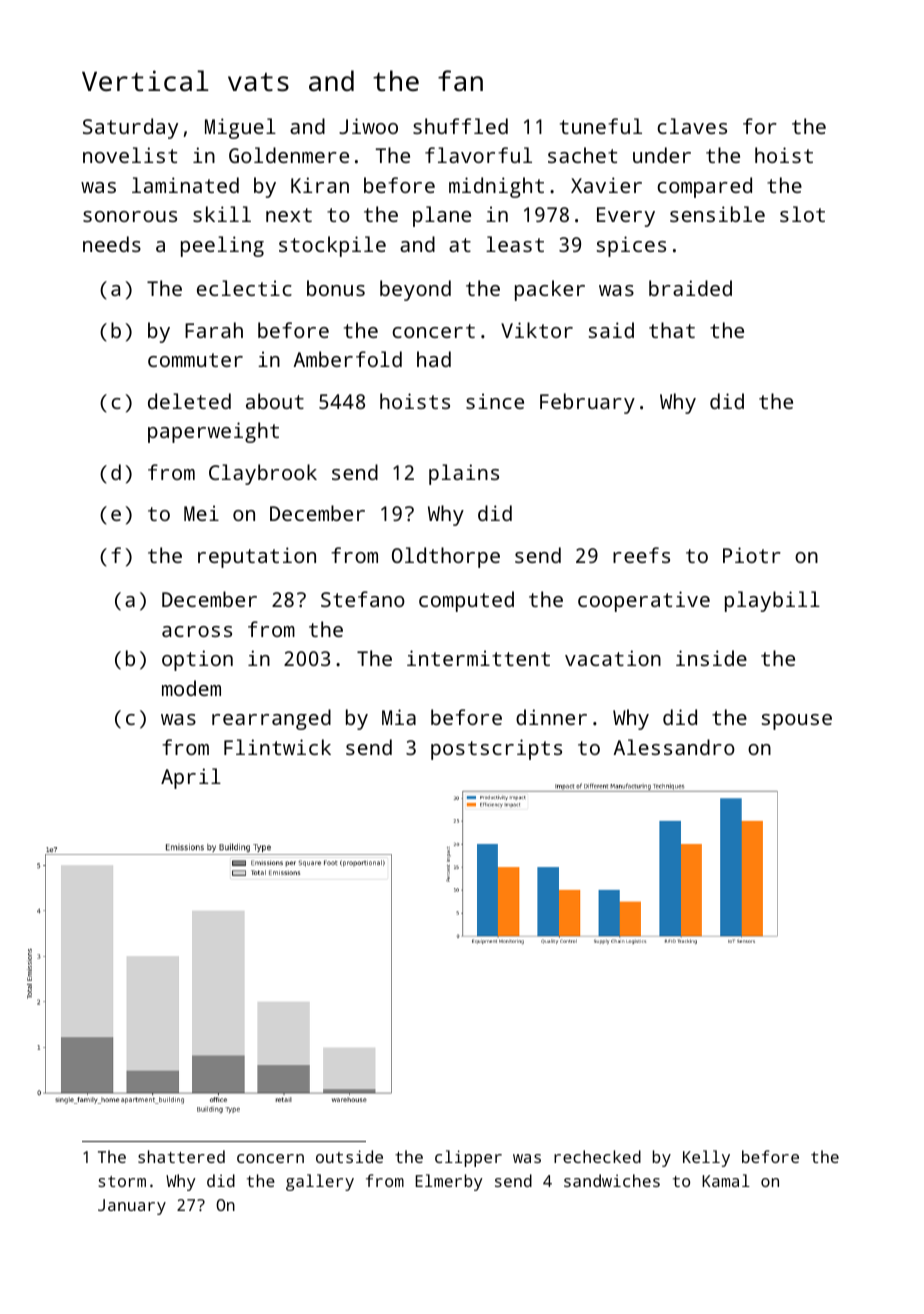 The image size is (924, 1314). I want to click on inside, so click(711, 658).
